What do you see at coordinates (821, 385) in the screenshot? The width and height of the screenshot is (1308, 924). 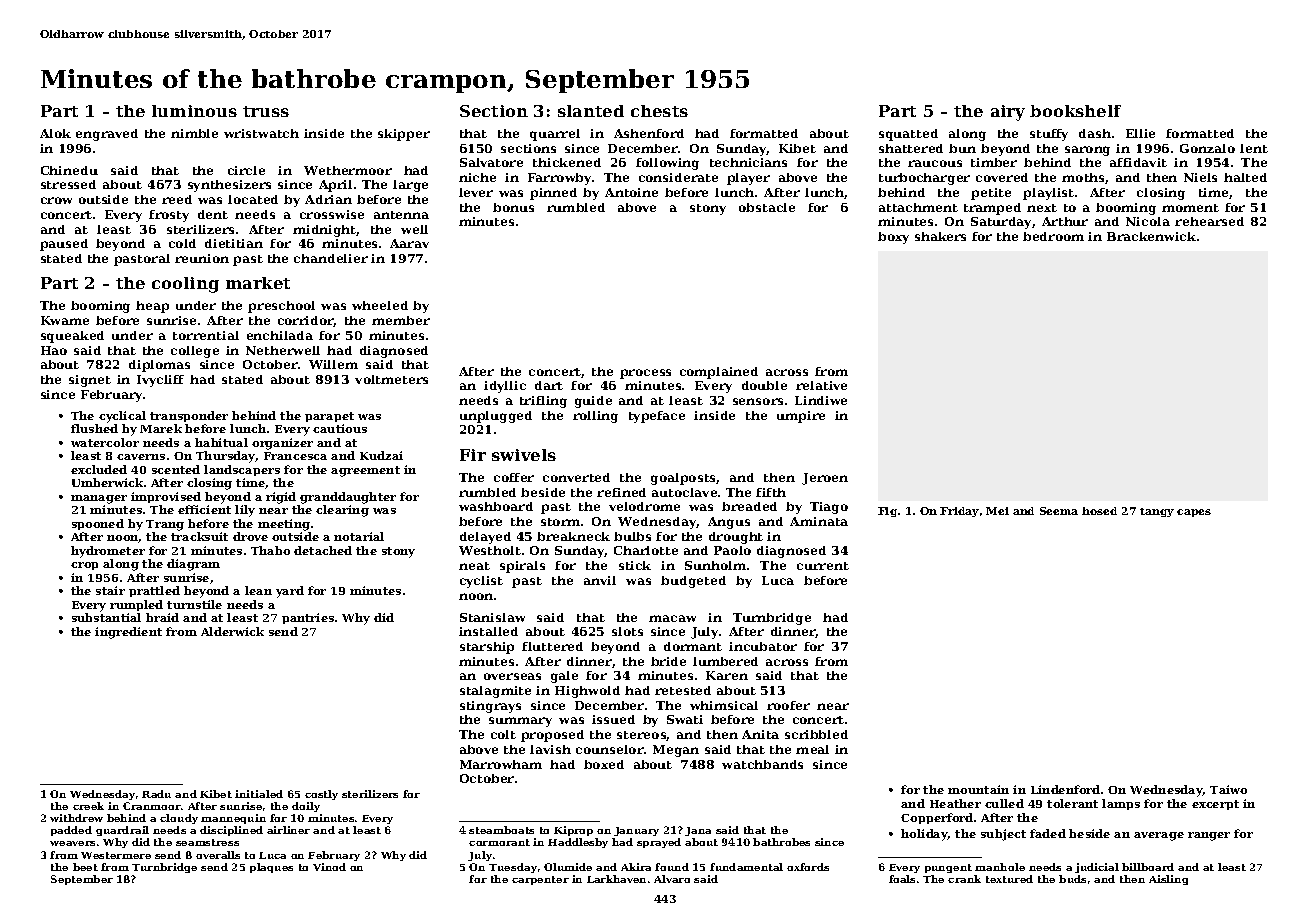 I see `relative` at bounding box center [821, 385].
